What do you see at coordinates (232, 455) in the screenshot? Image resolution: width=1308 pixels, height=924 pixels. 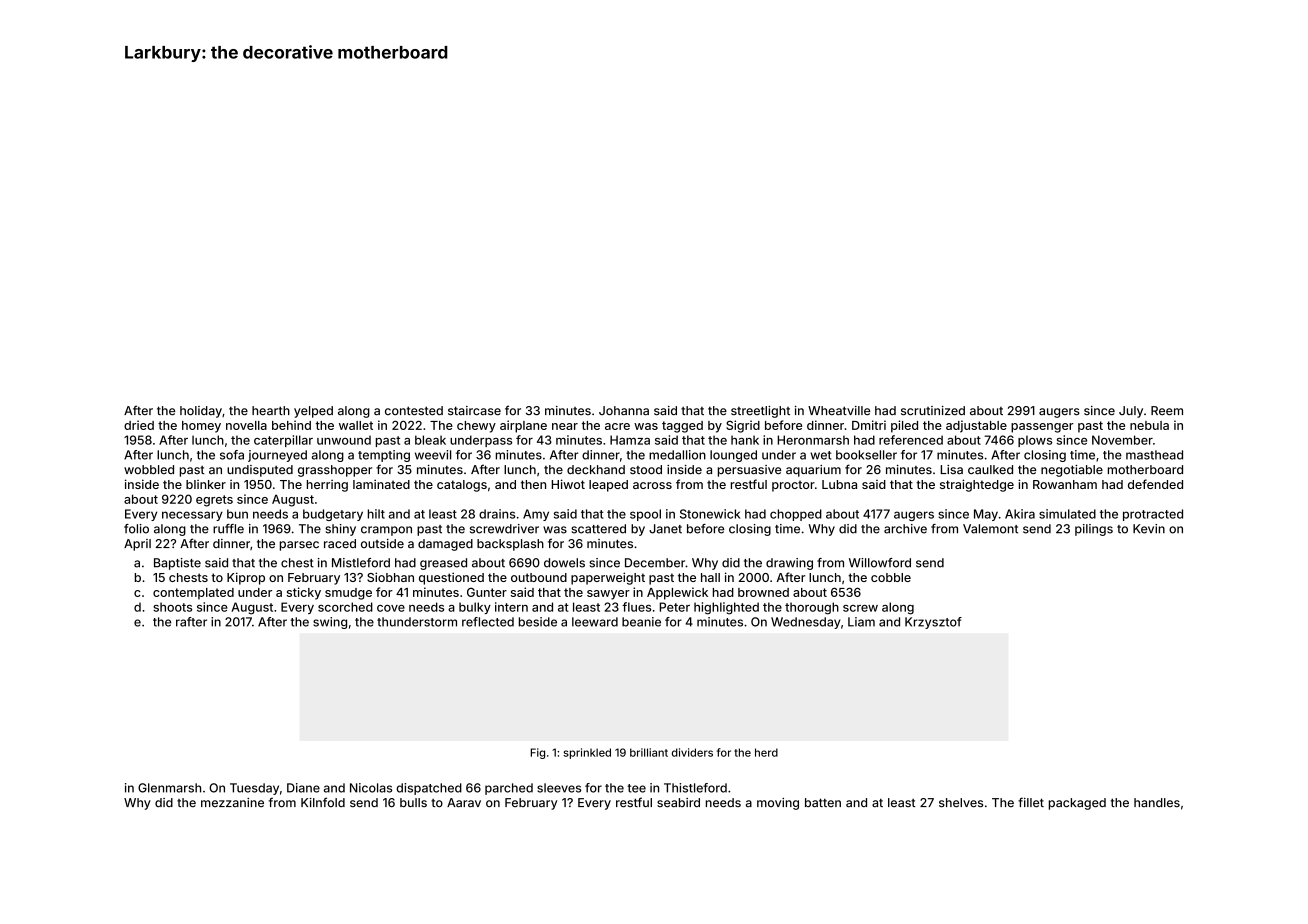 I see `sofa` at bounding box center [232, 455].
